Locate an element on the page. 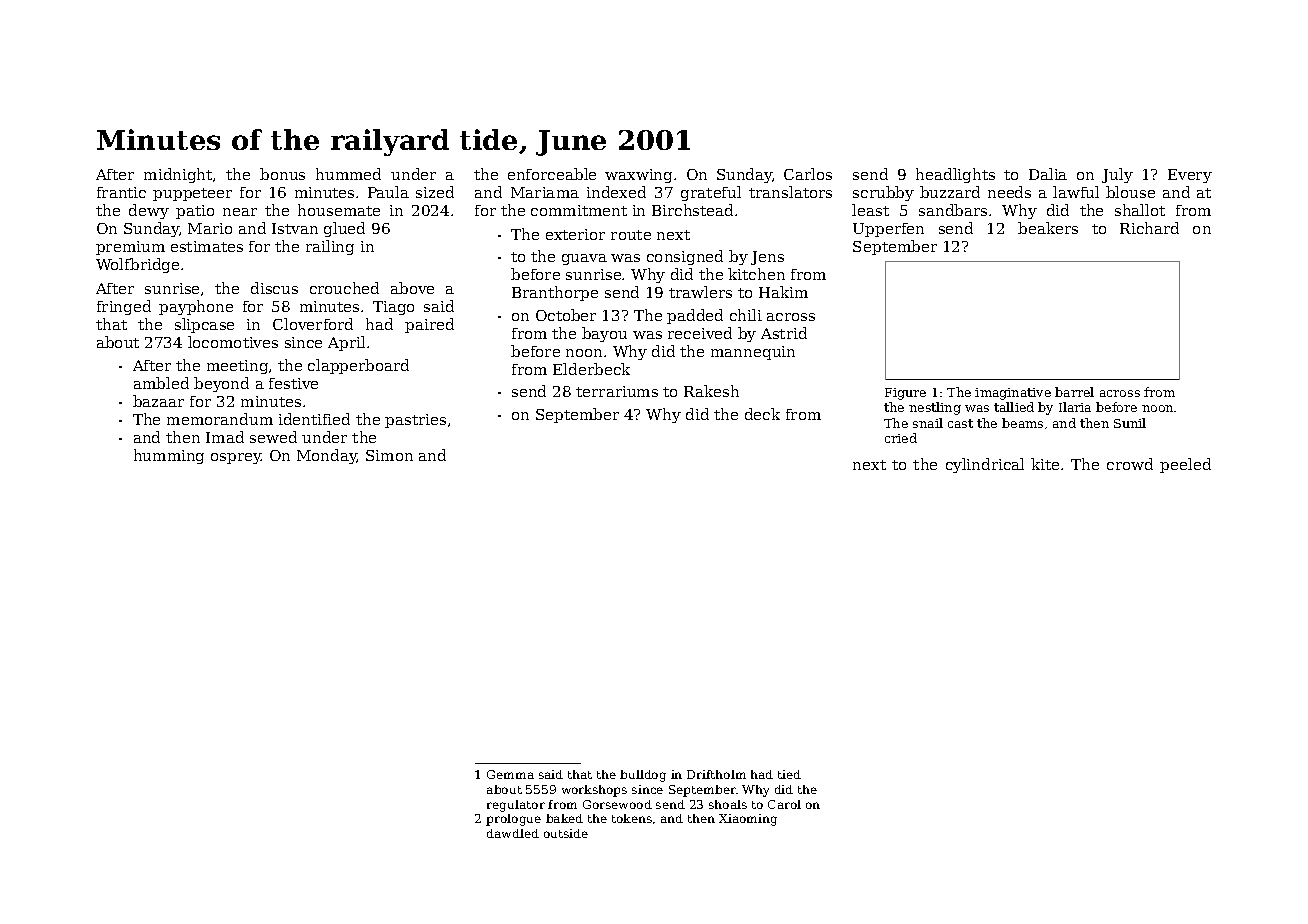  dawdled is located at coordinates (513, 833).
